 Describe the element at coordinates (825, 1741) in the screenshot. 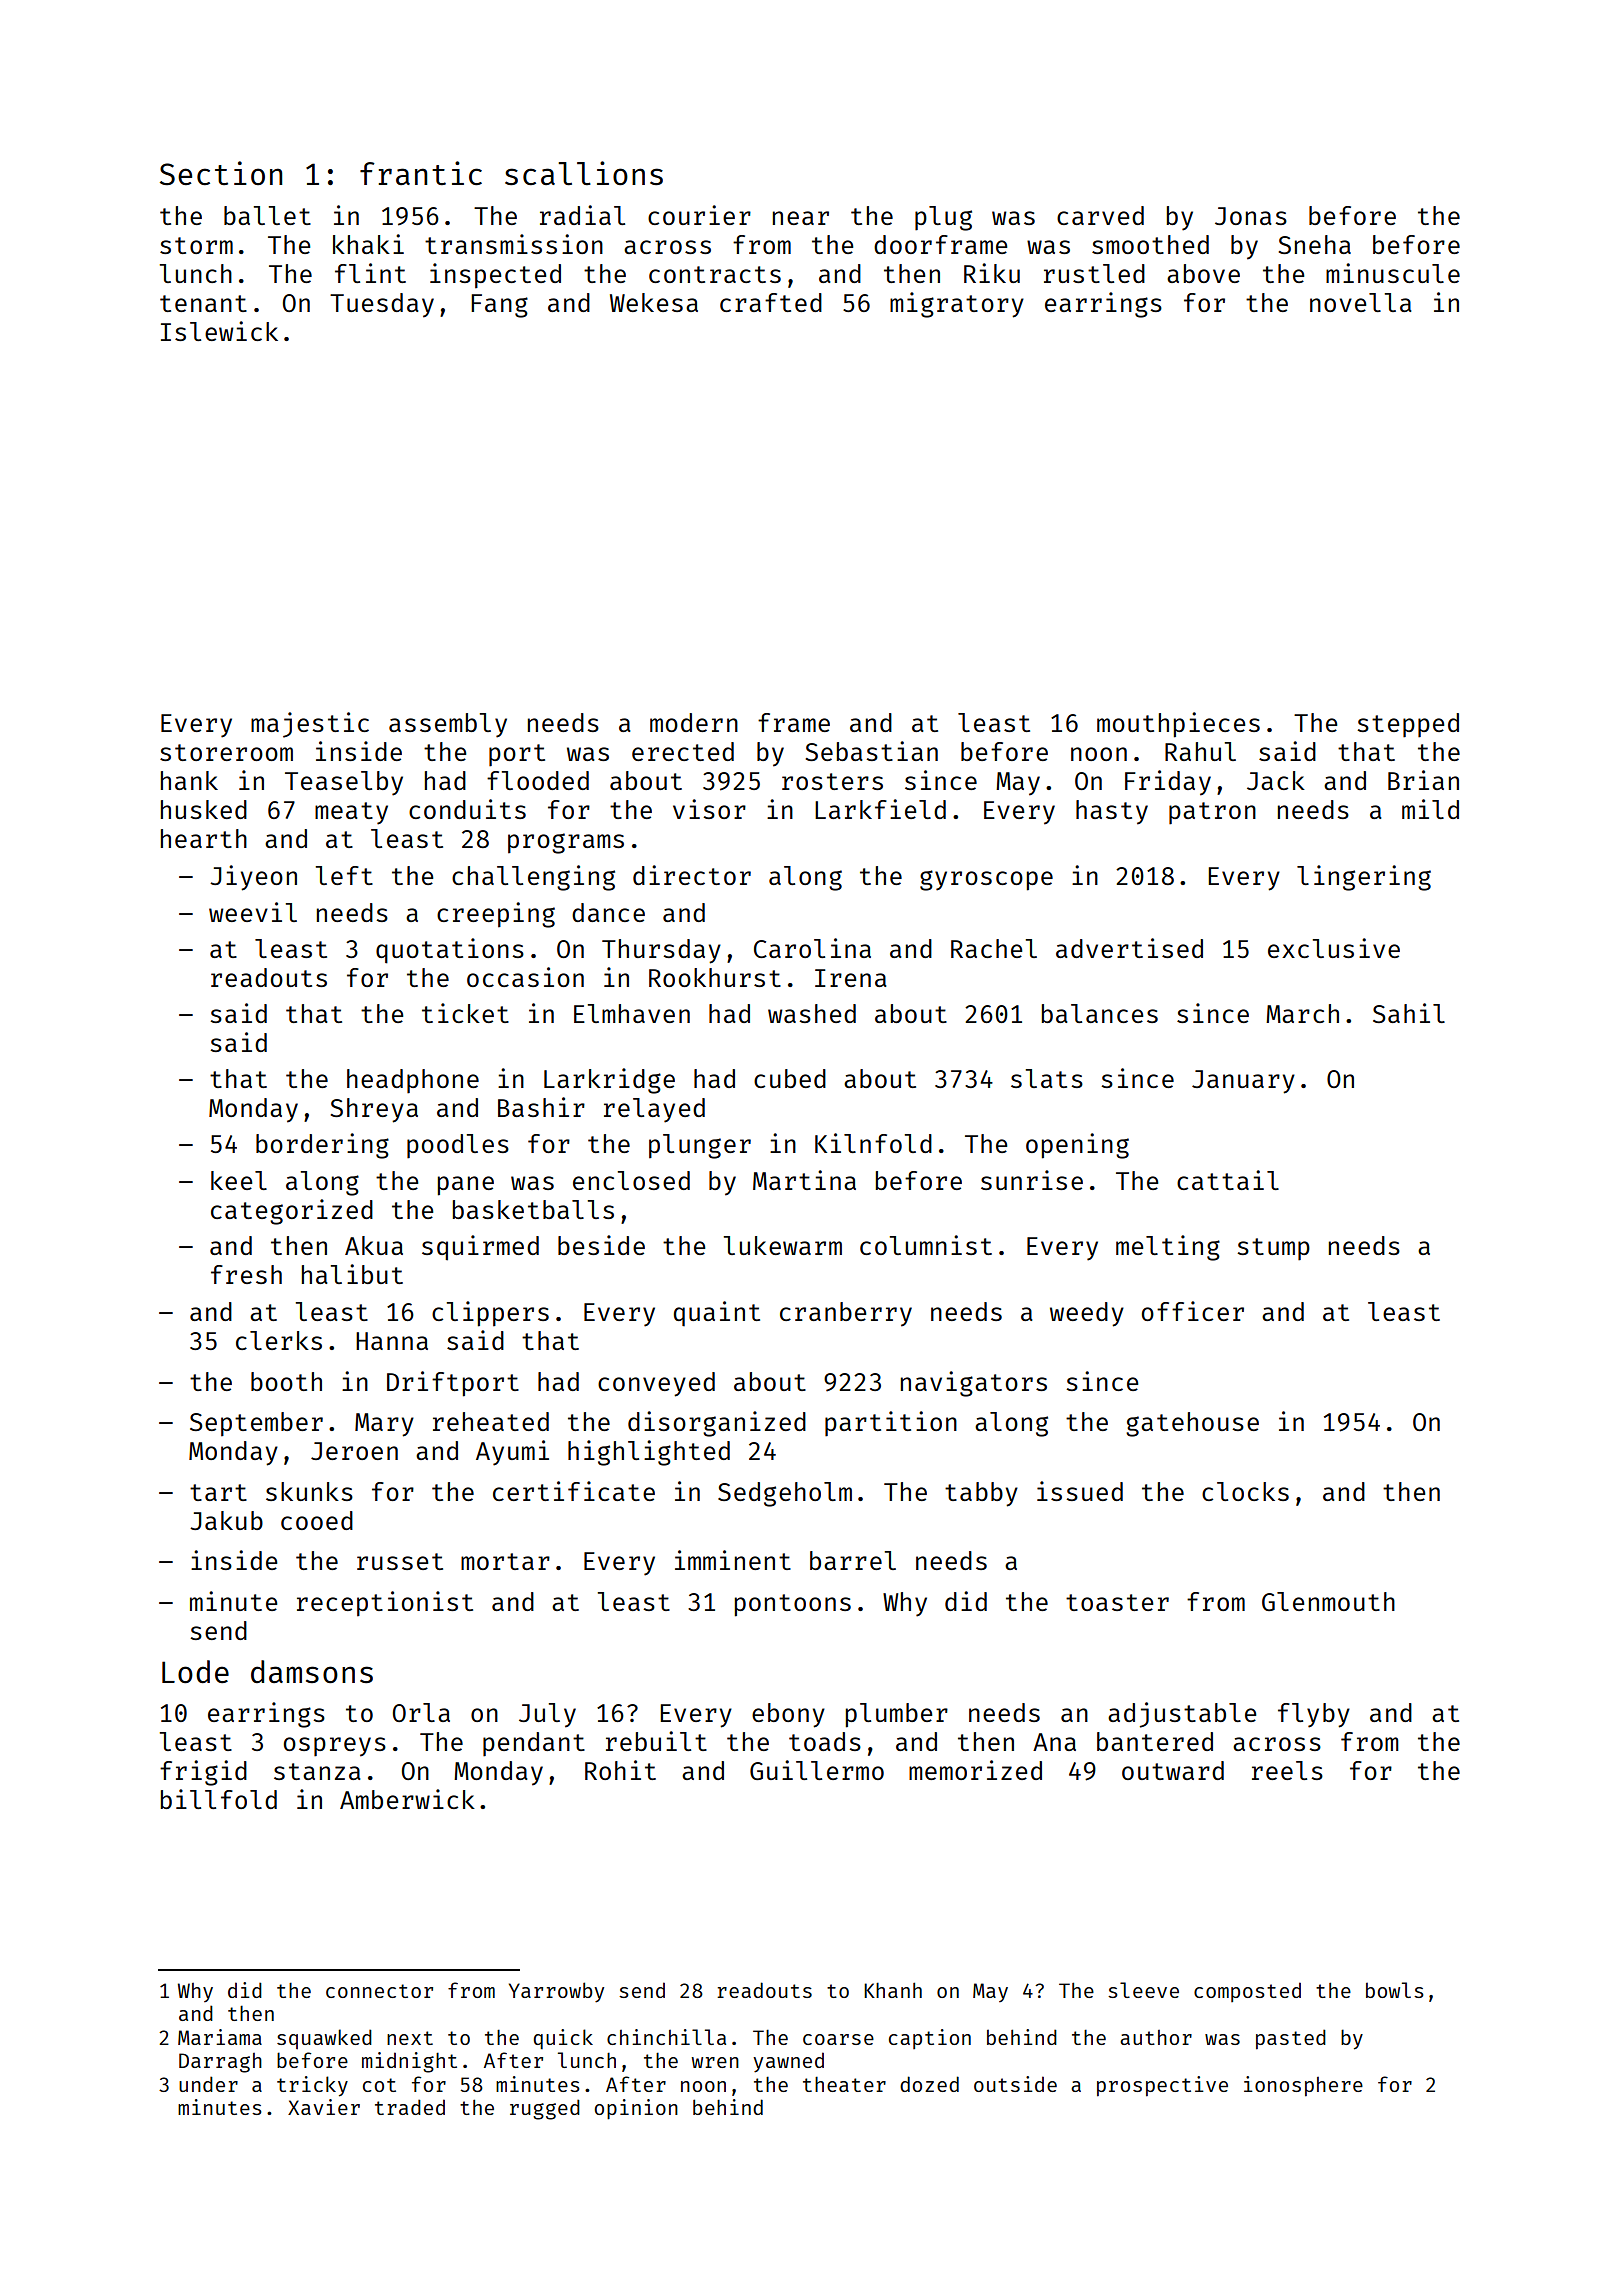

I see `toads` at that location.
